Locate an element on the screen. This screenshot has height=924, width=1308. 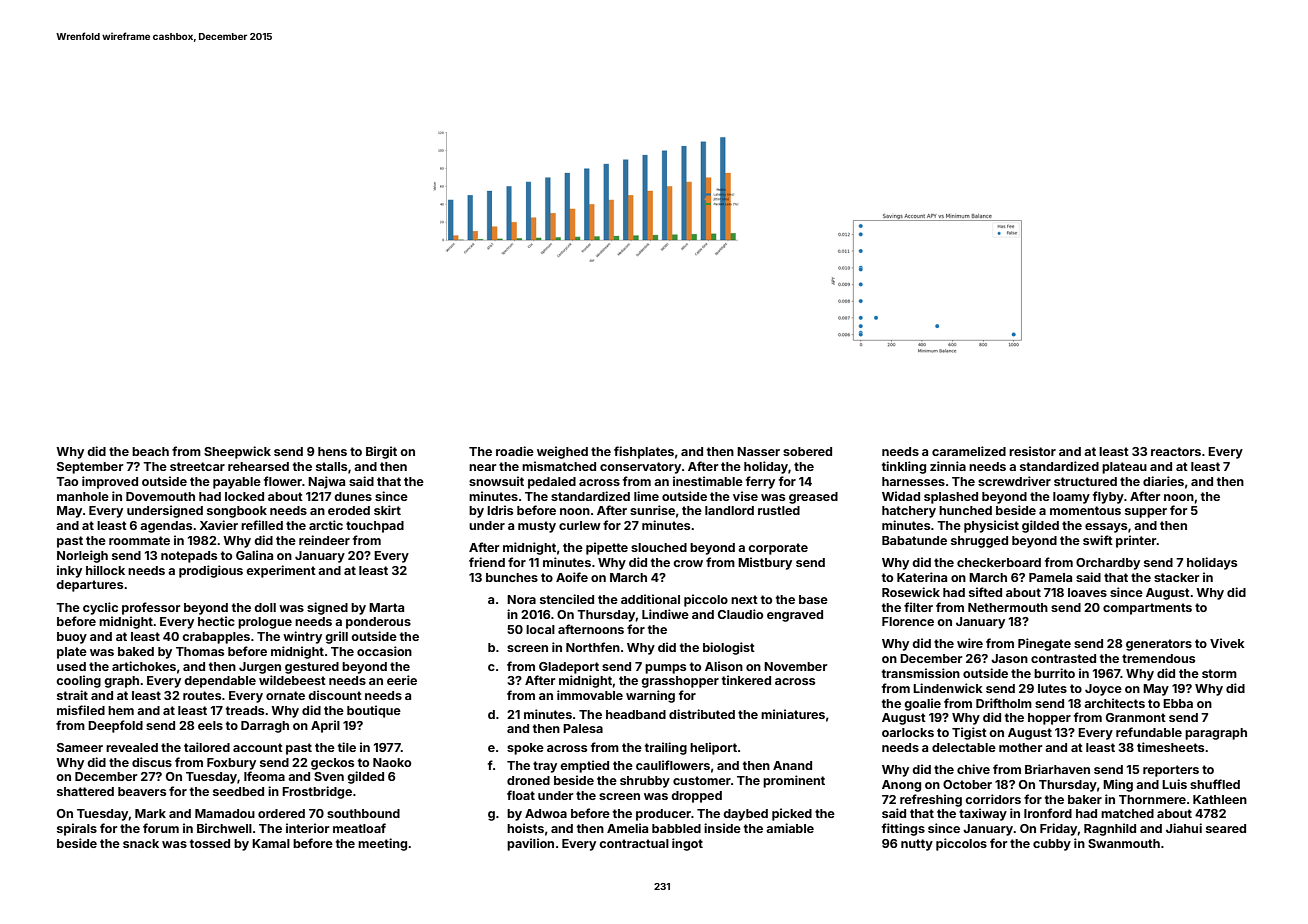
treads is located at coordinates (245, 710).
